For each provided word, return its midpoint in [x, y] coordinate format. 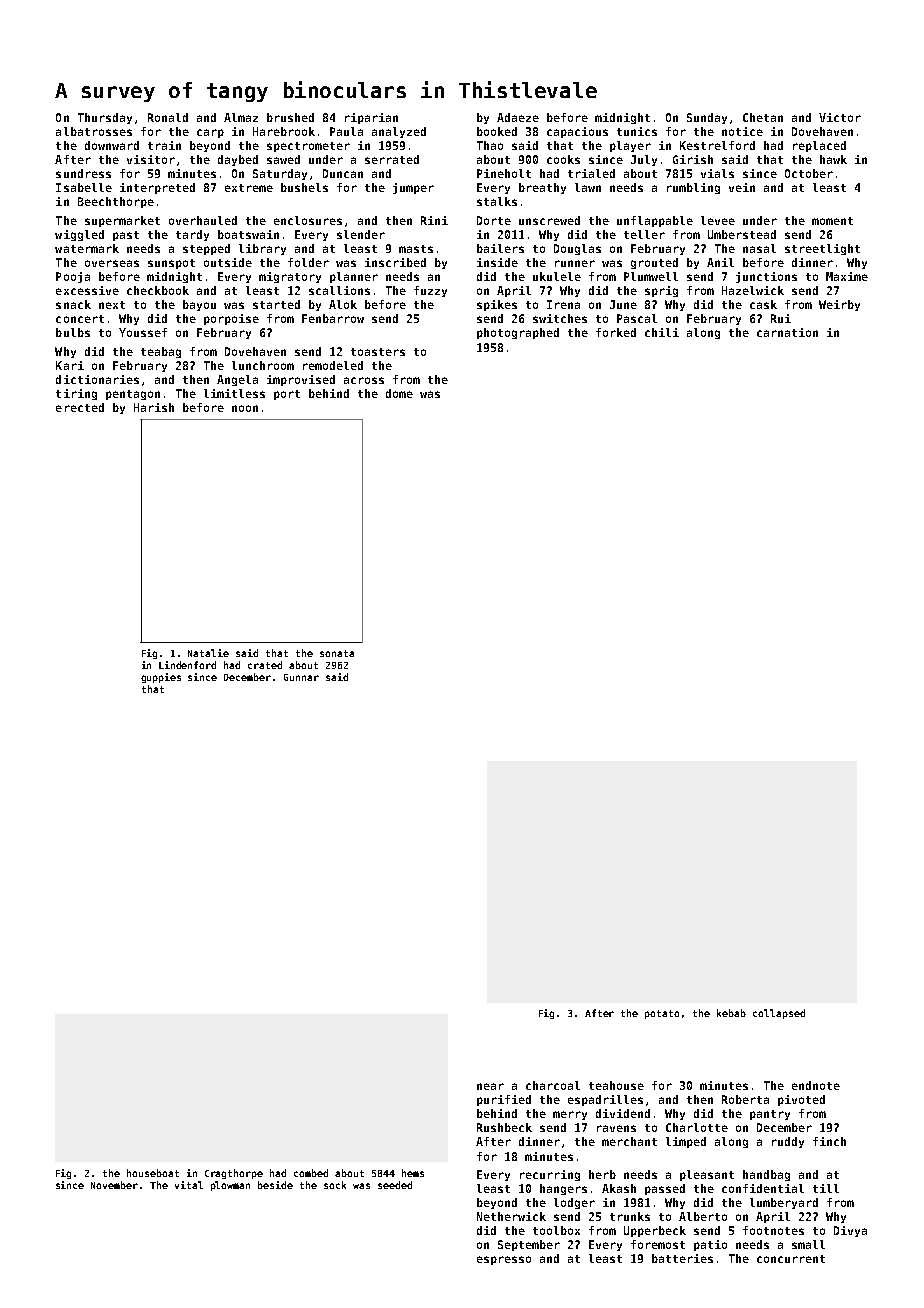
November [114, 1185]
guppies [161, 678]
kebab [731, 1013]
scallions [339, 290]
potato [662, 1014]
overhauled [203, 220]
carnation [787, 332]
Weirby [839, 305]
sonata [337, 653]
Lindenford [187, 665]
